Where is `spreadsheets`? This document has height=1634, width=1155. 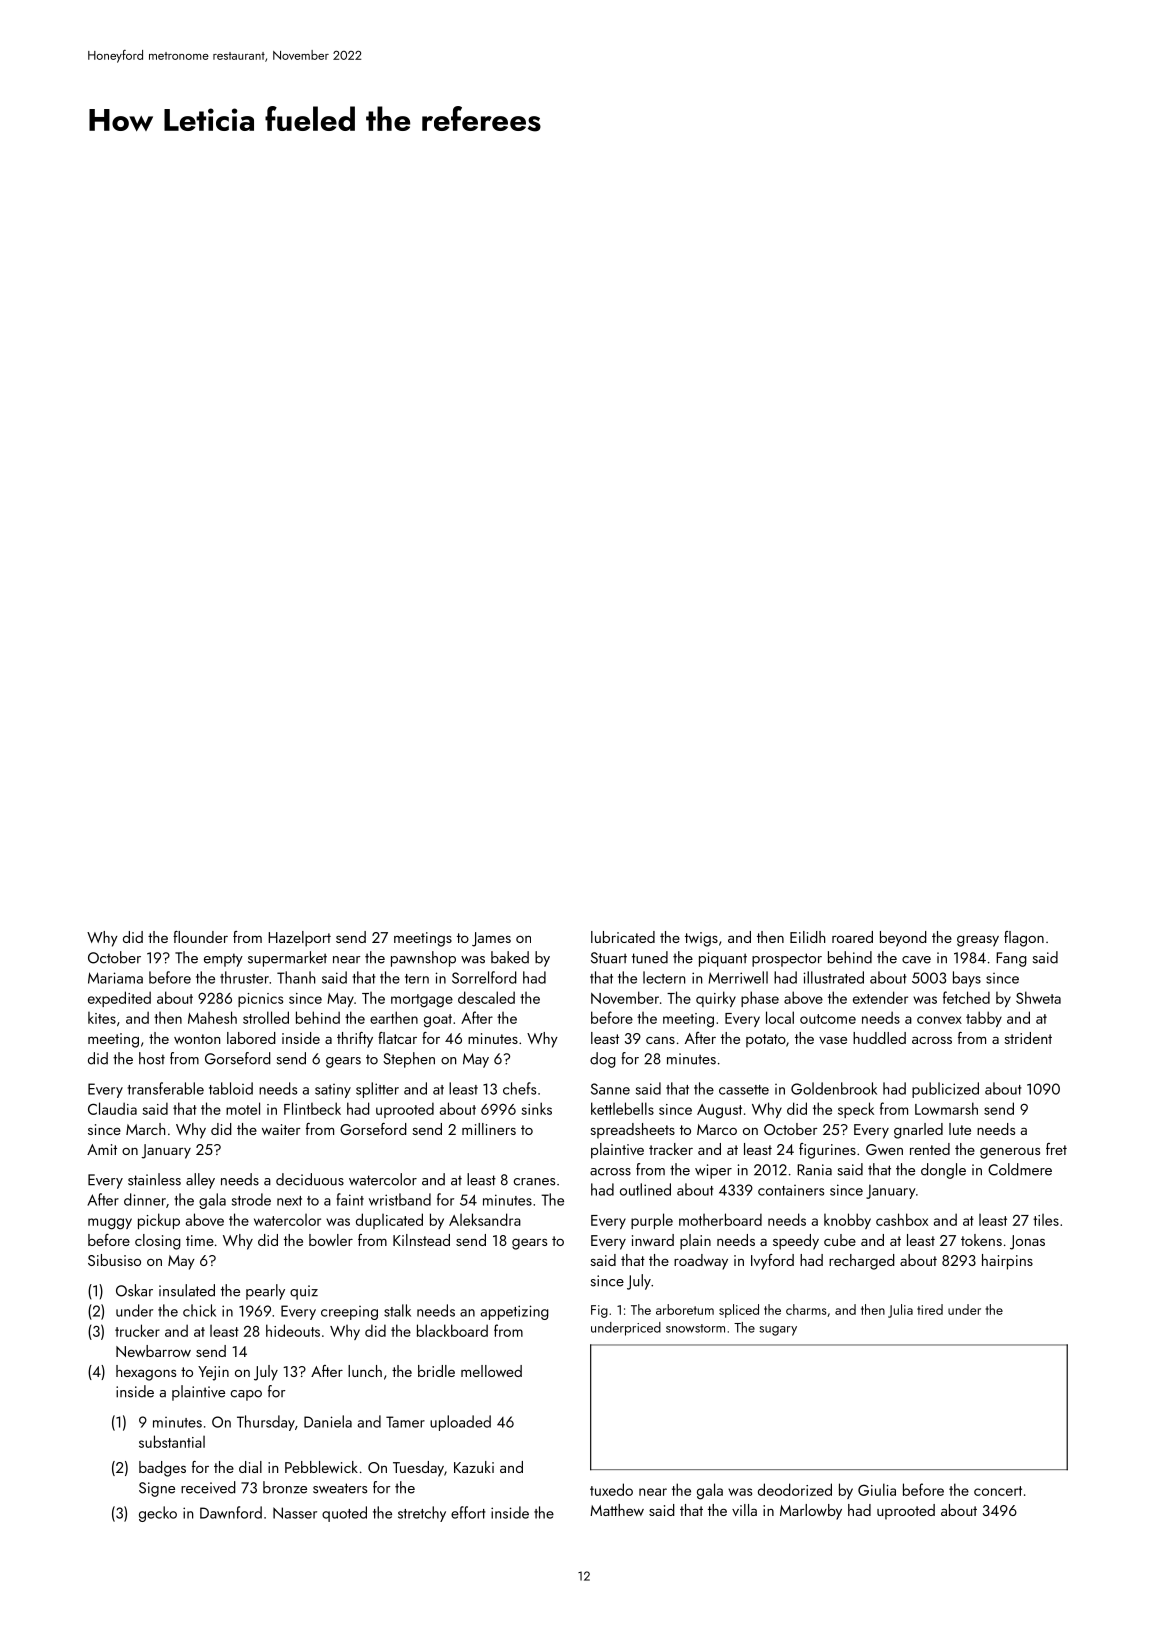 spreadsheets is located at coordinates (632, 1131).
